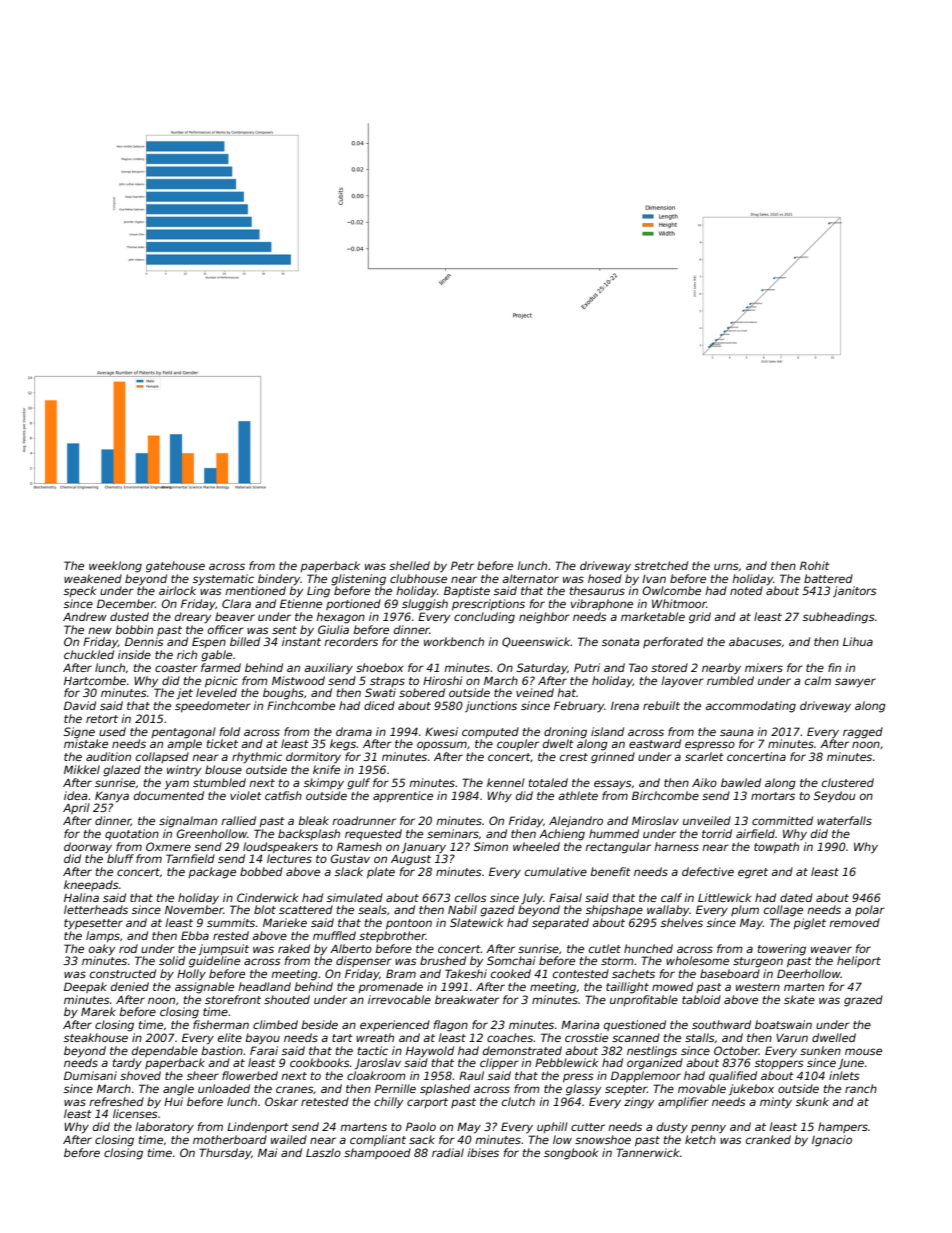 Image resolution: width=952 pixels, height=1233 pixels. Describe the element at coordinates (661, 565) in the image. I see `stretched` at that location.
